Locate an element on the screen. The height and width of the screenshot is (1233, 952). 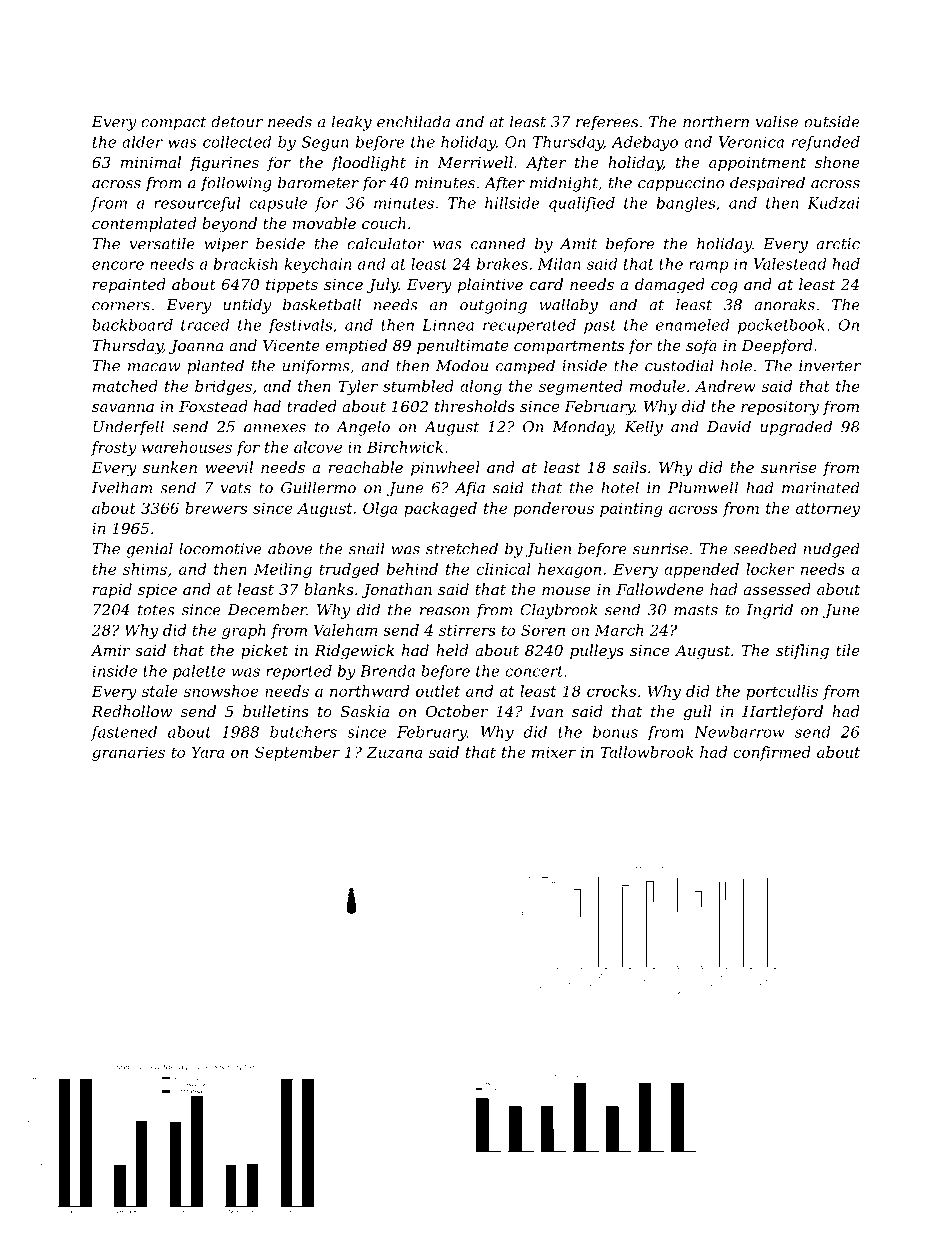
encore is located at coordinates (118, 265).
